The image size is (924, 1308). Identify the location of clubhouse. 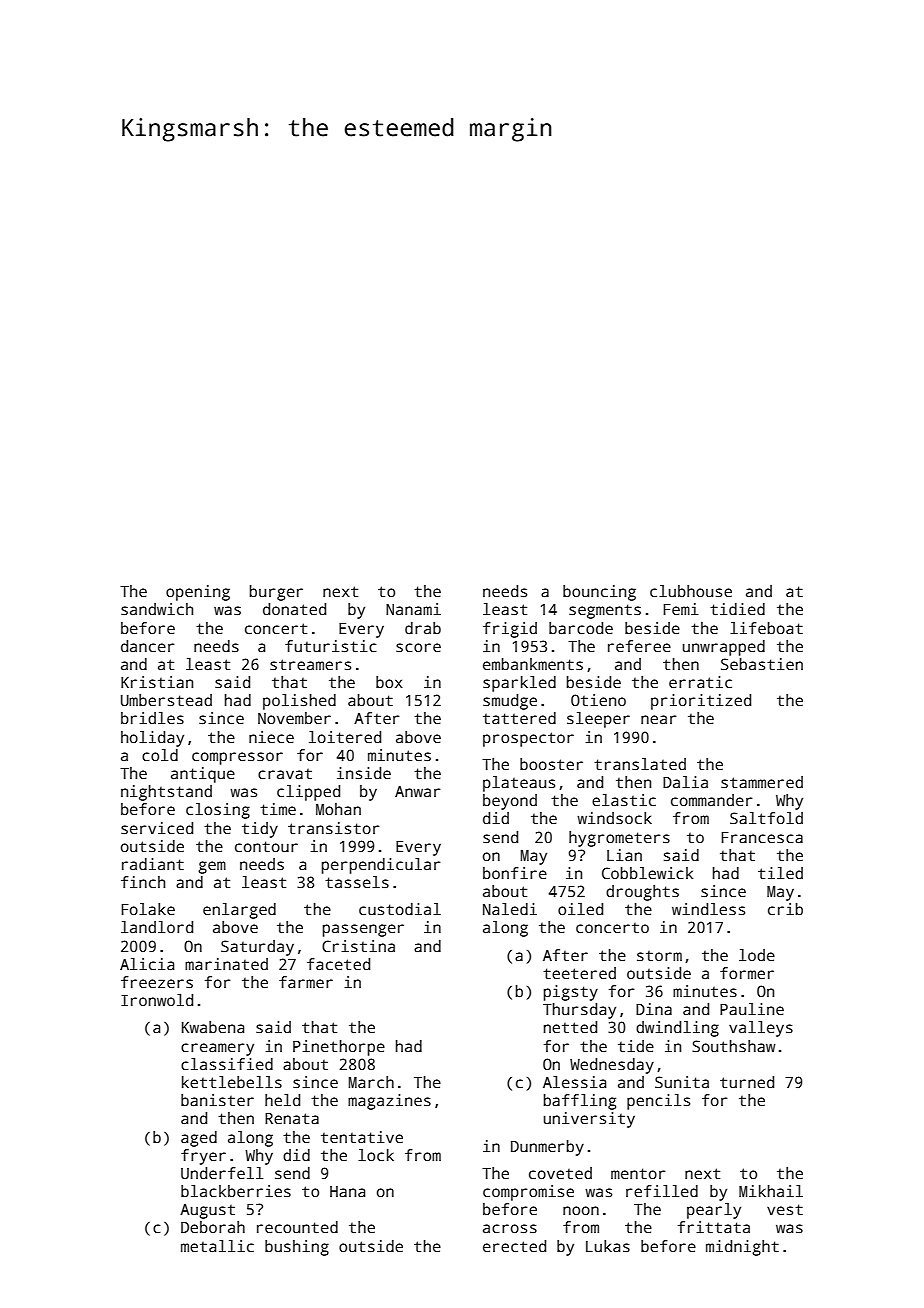
(691, 591).
